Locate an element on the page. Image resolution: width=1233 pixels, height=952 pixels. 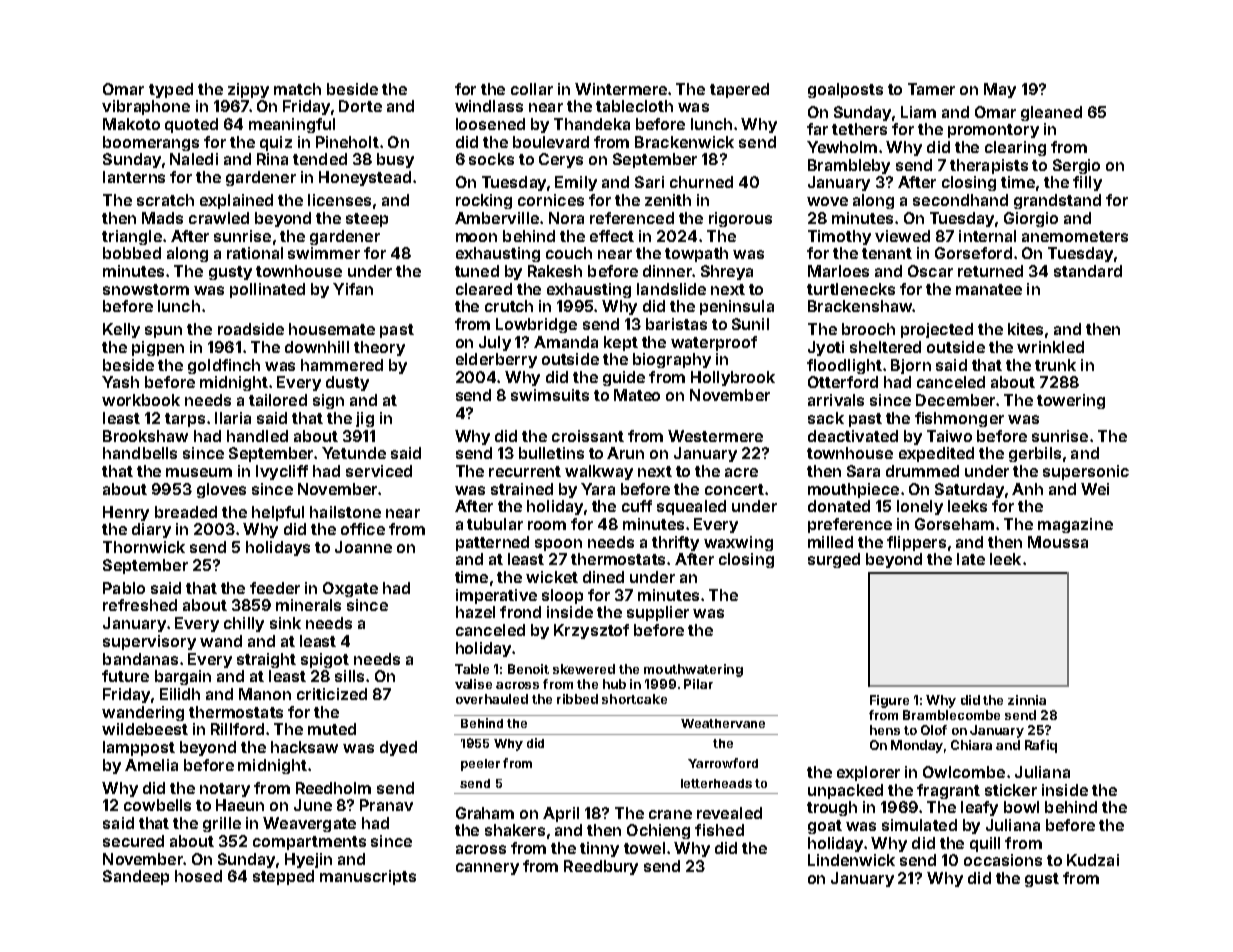
concert is located at coordinates (734, 489).
